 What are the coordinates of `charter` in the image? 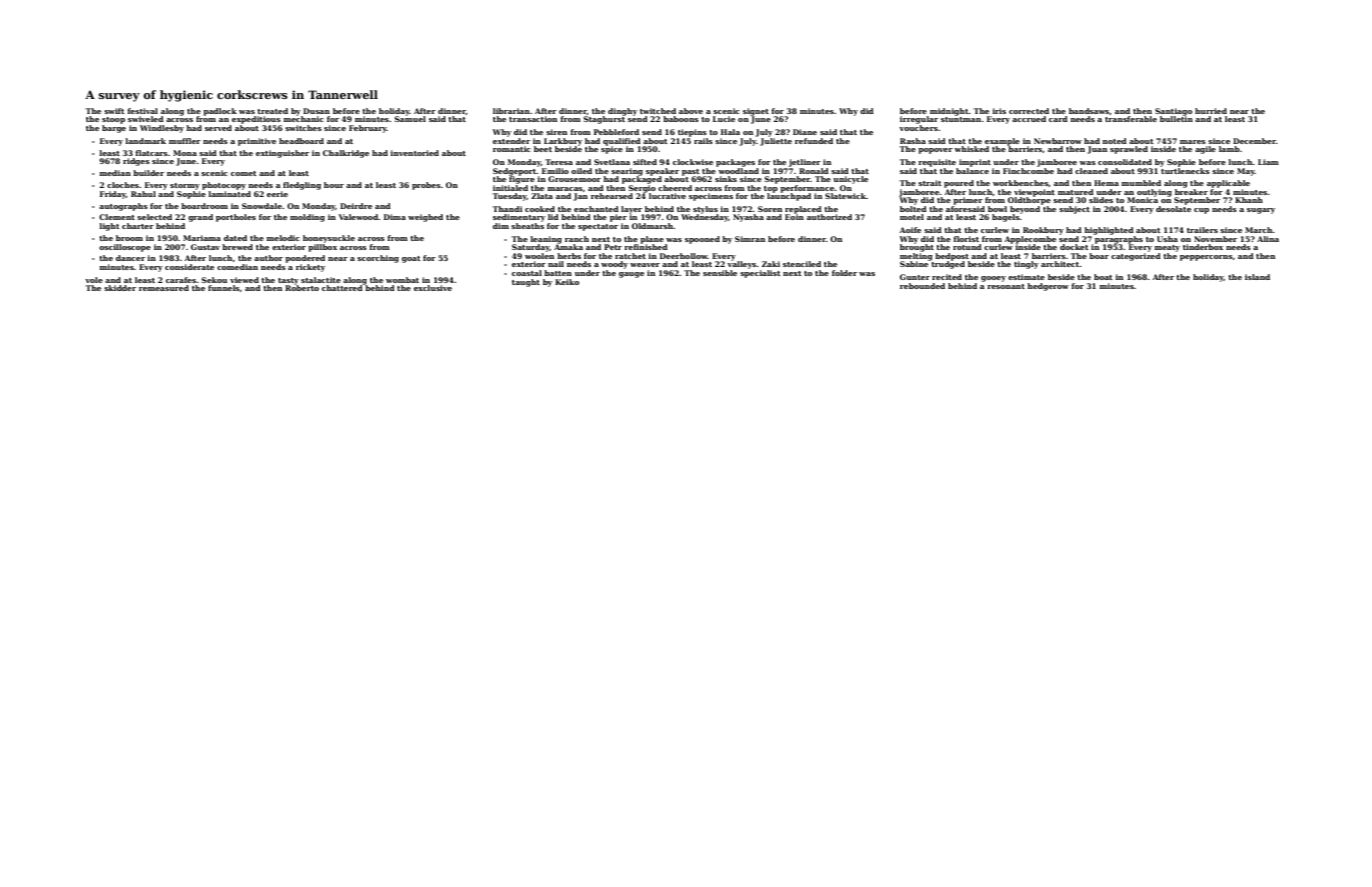 It's located at (138, 226).
